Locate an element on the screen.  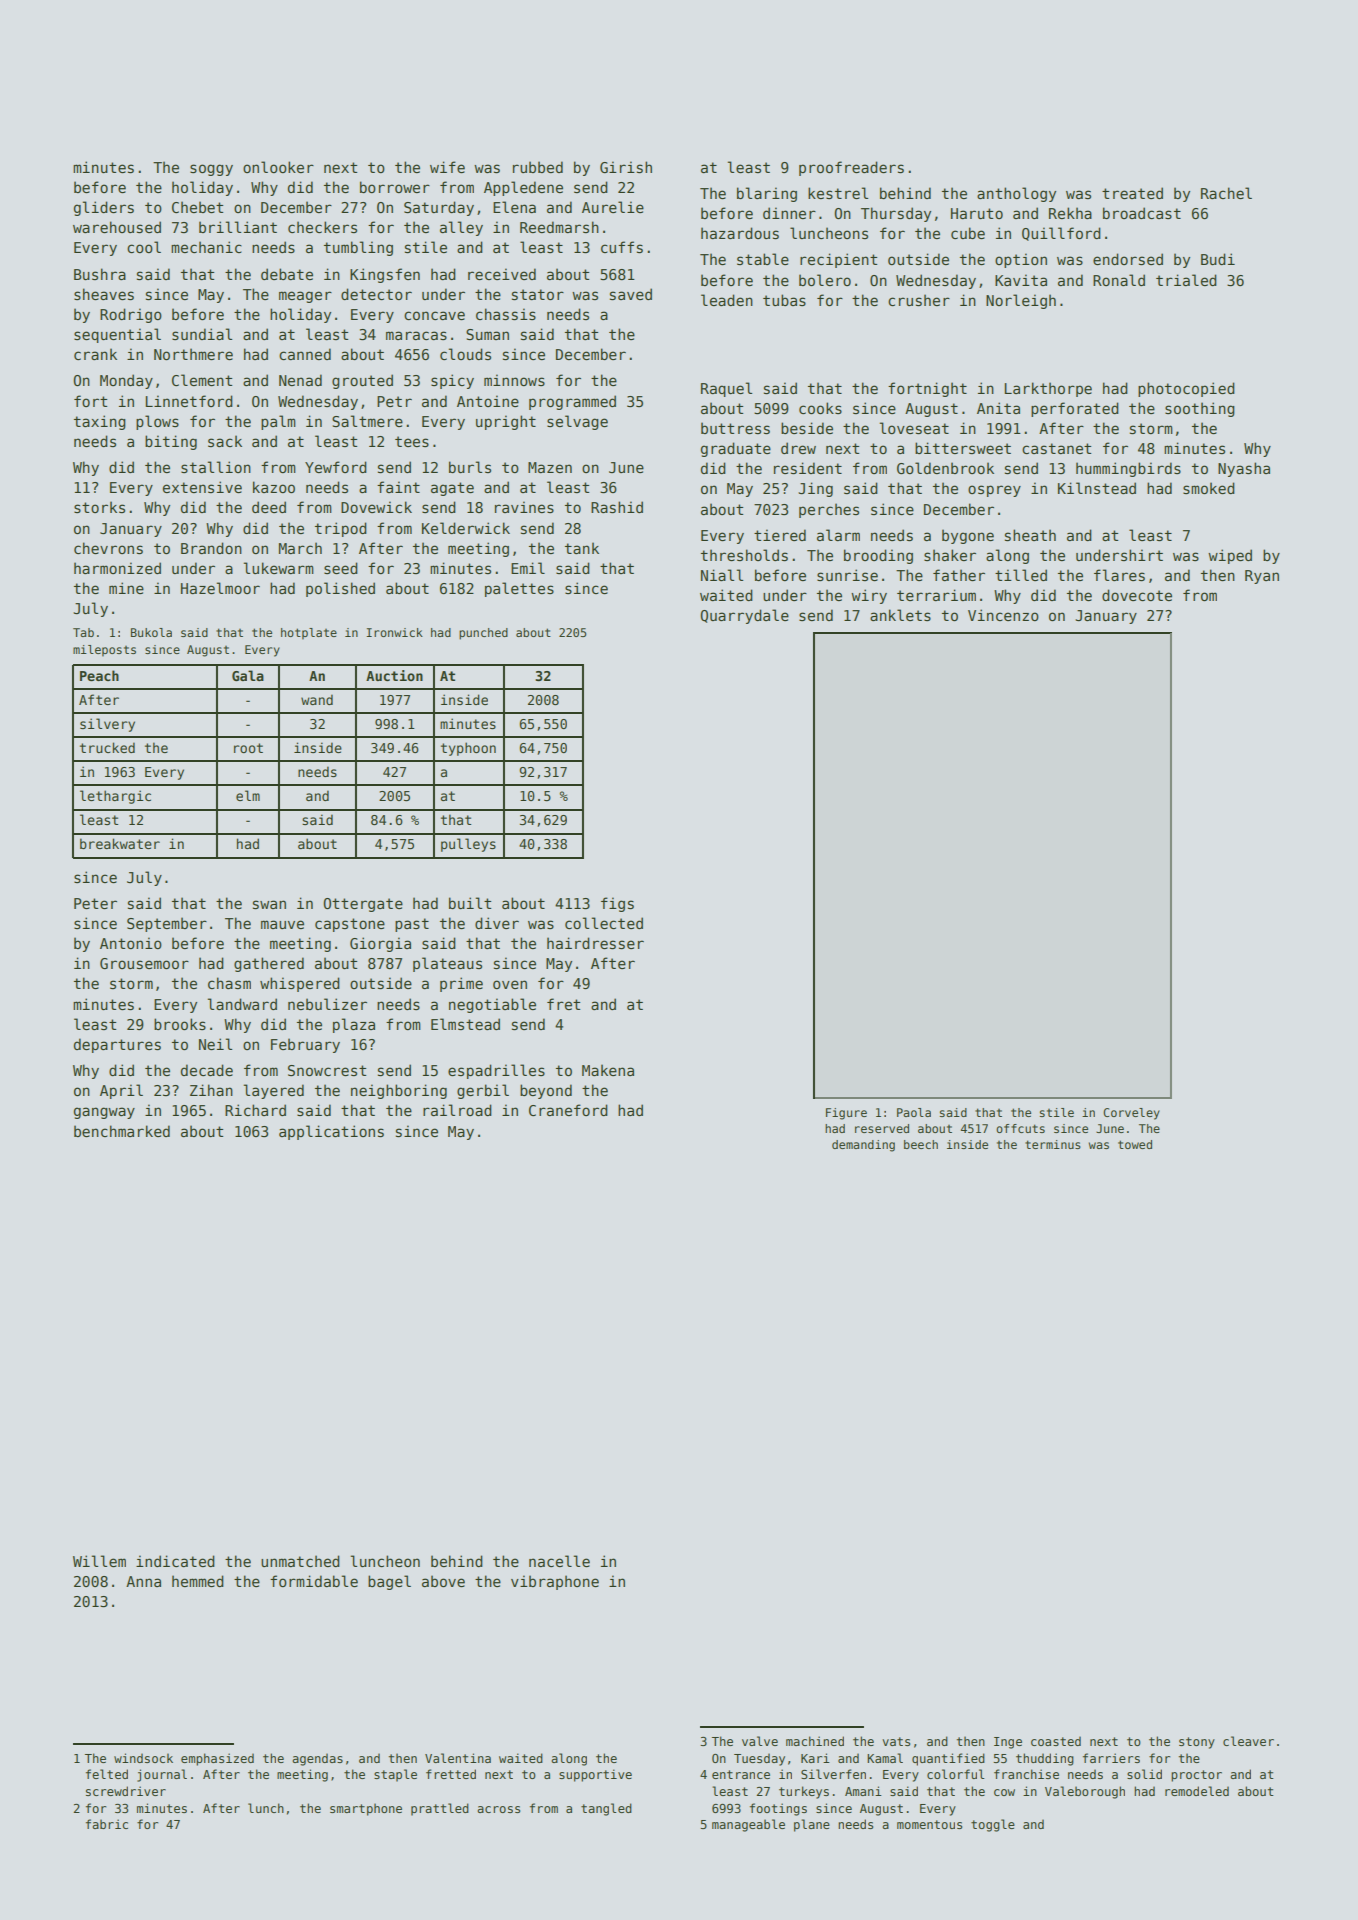
lethargic is located at coordinates (115, 797).
